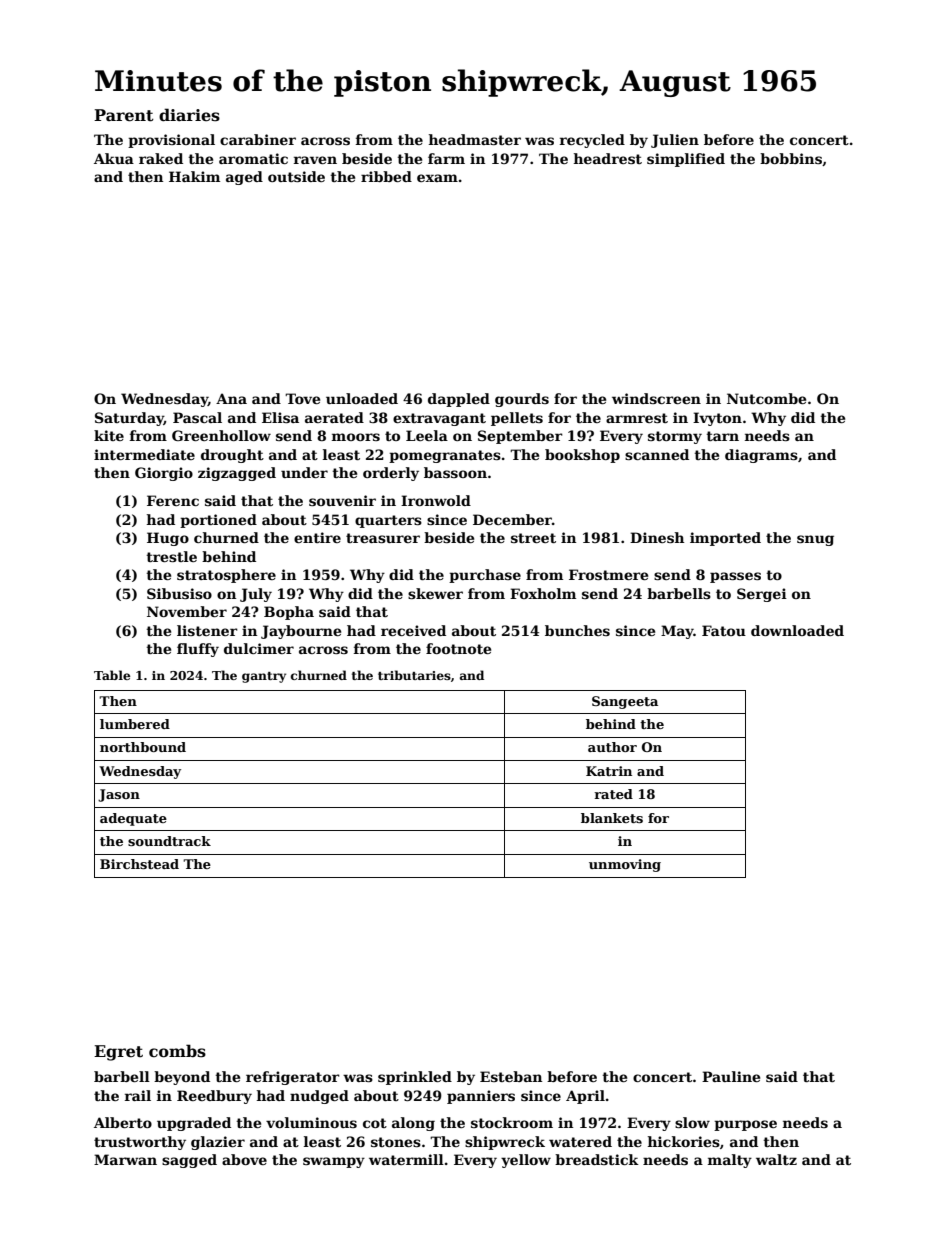 The width and height of the page is (952, 1233). Describe the element at coordinates (656, 398) in the page. I see `windscreen` at that location.
